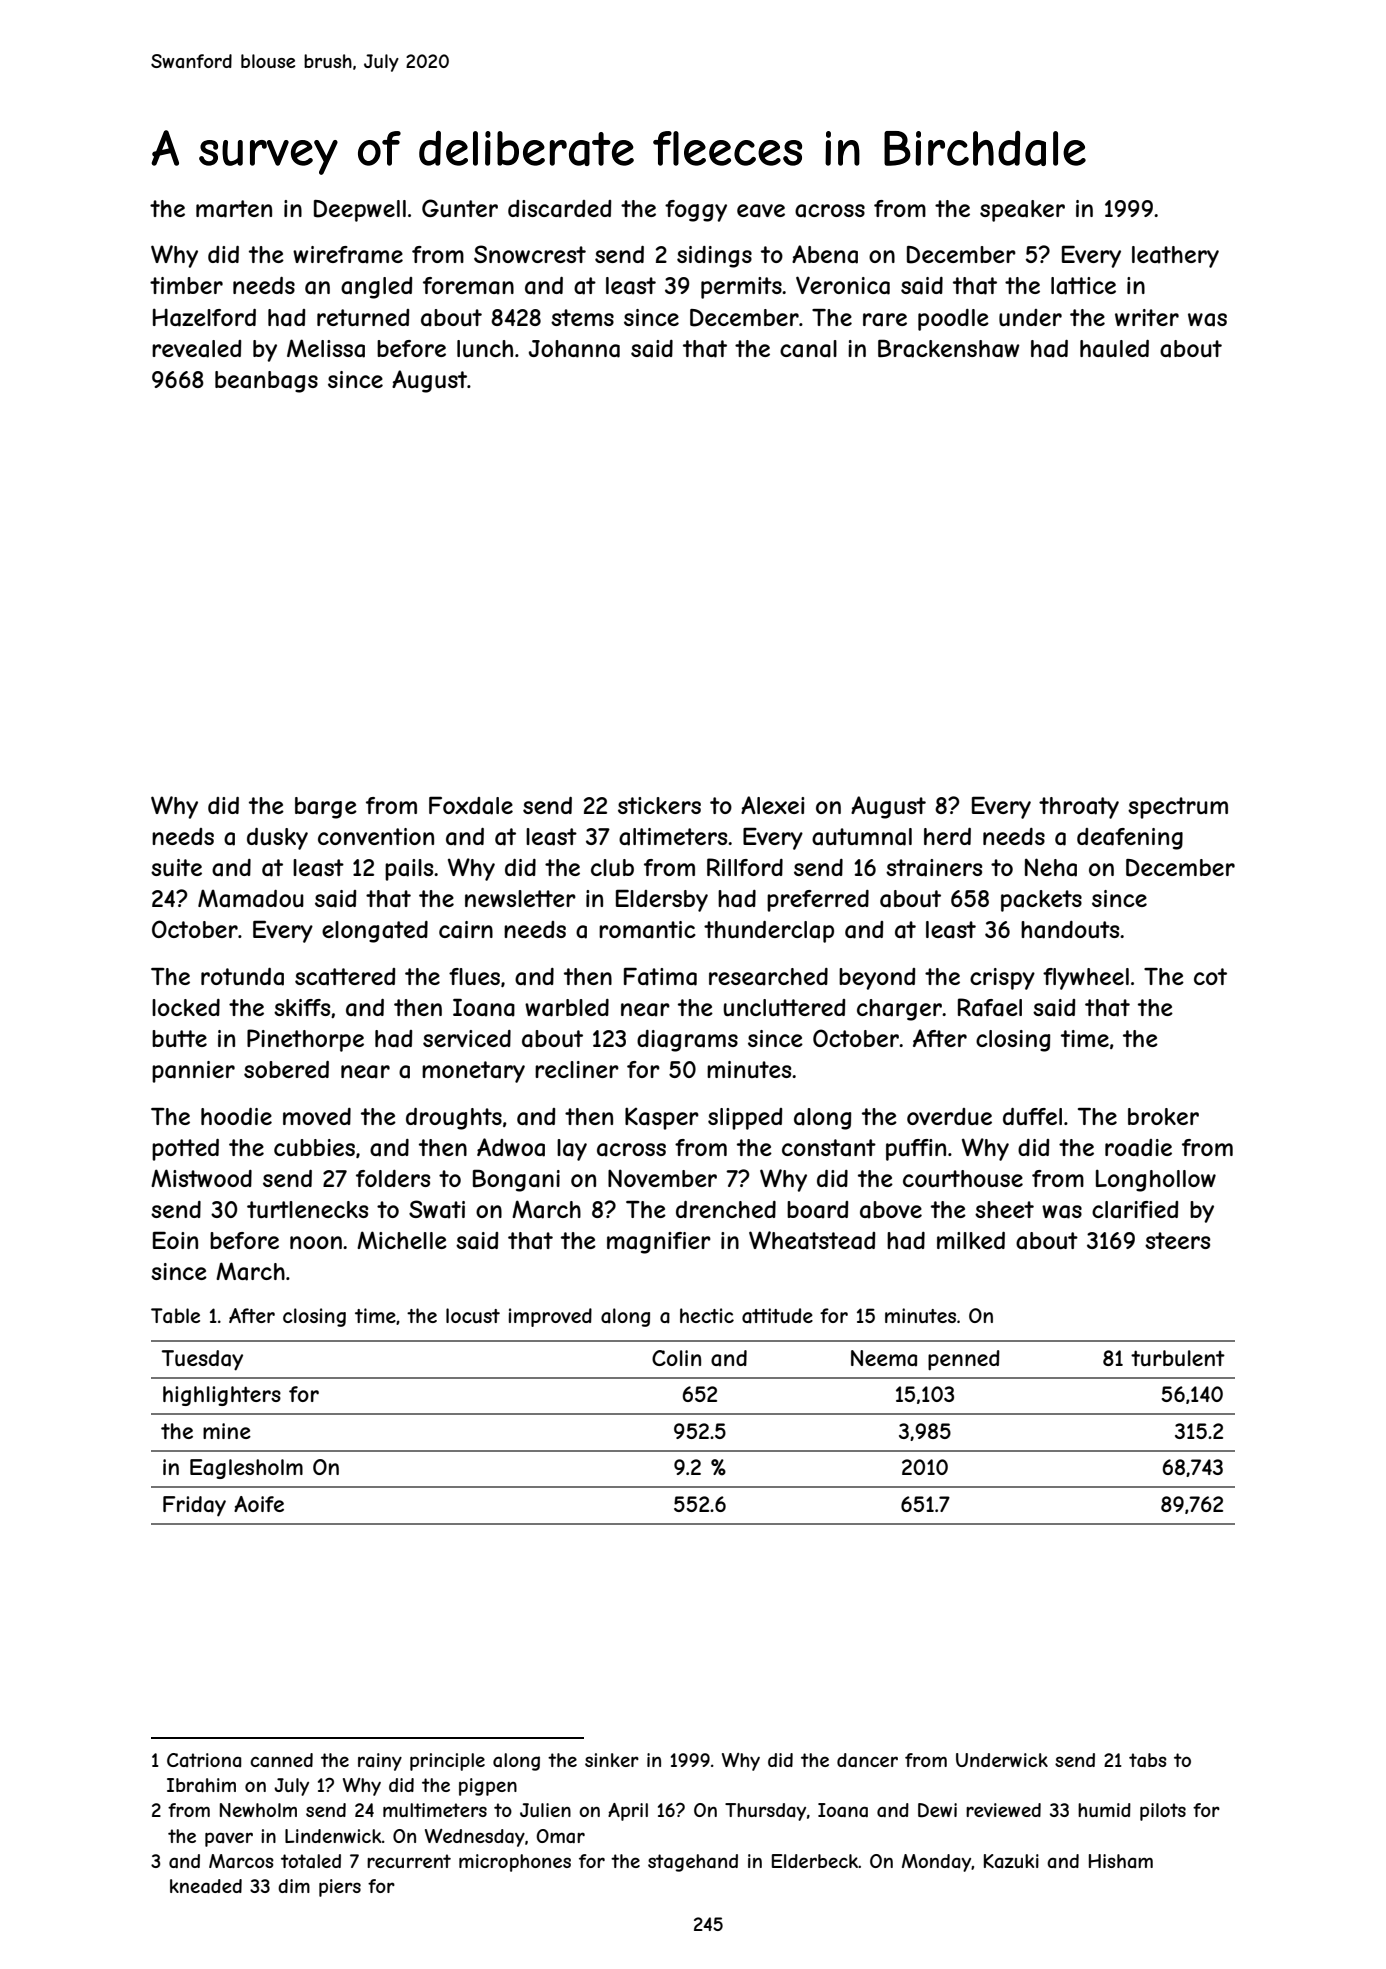 Image resolution: width=1386 pixels, height=1969 pixels. I want to click on warbled, so click(567, 1008).
